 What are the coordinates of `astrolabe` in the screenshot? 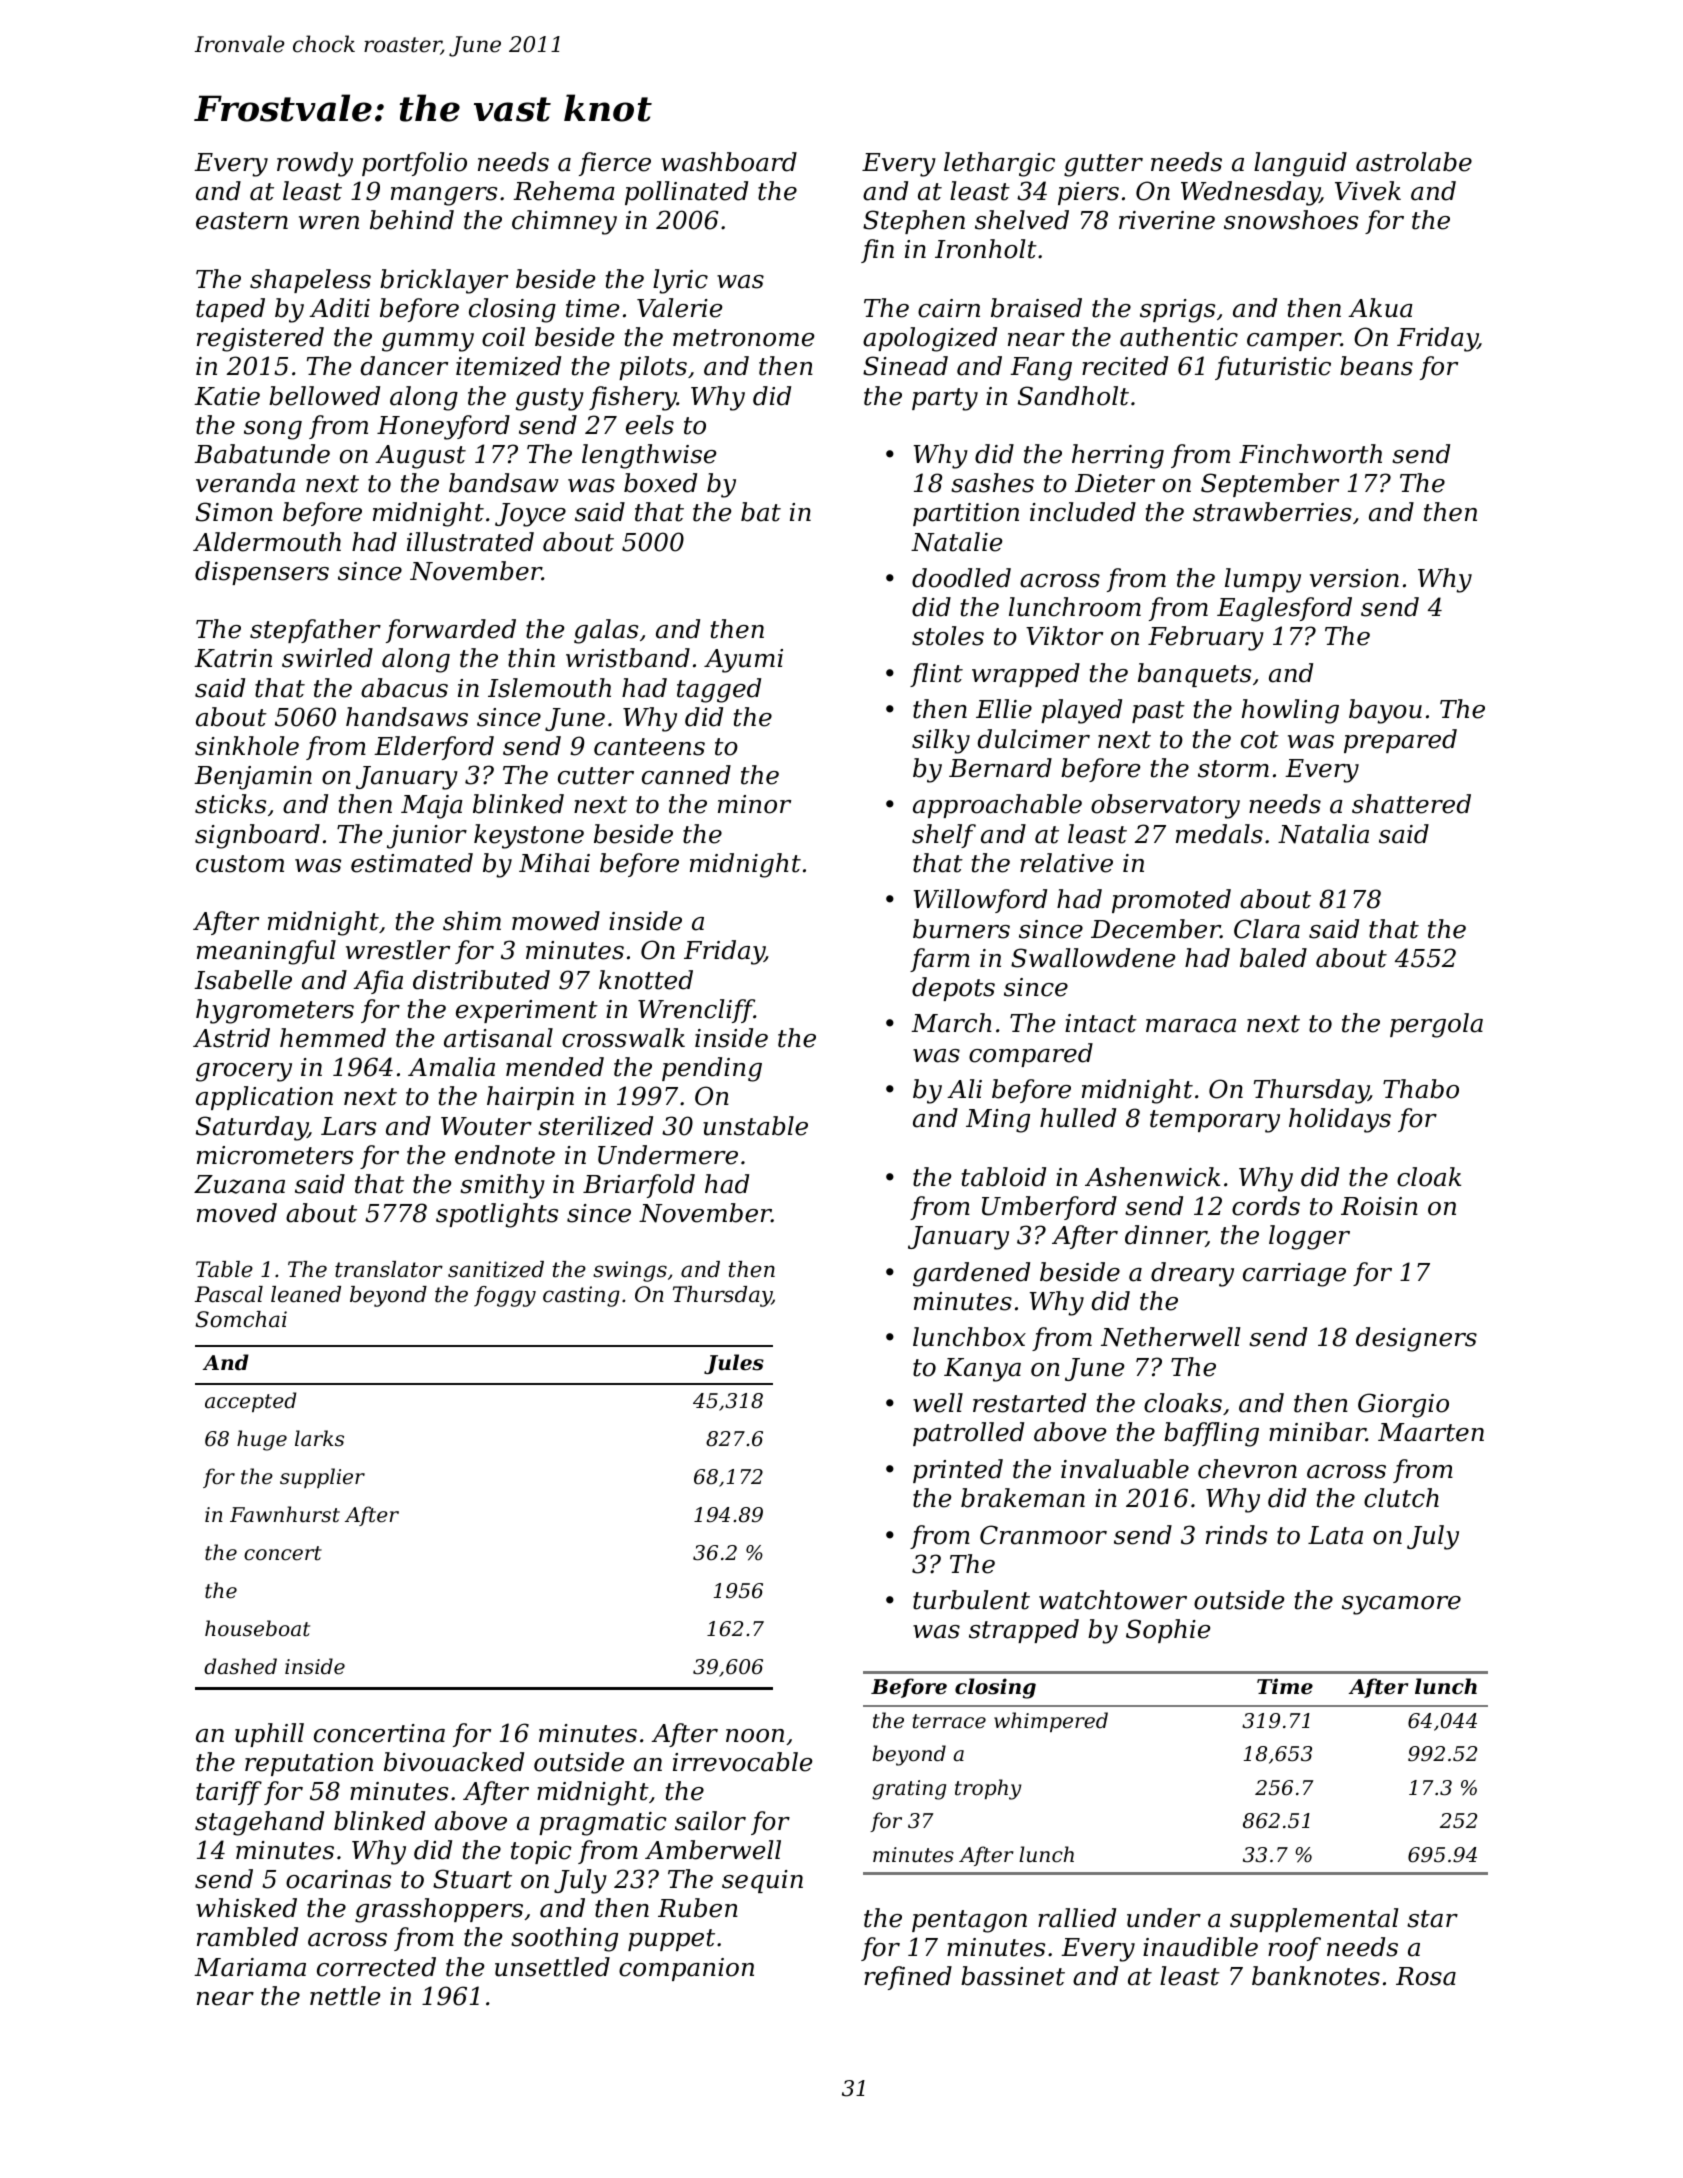 It's located at (1414, 162).
